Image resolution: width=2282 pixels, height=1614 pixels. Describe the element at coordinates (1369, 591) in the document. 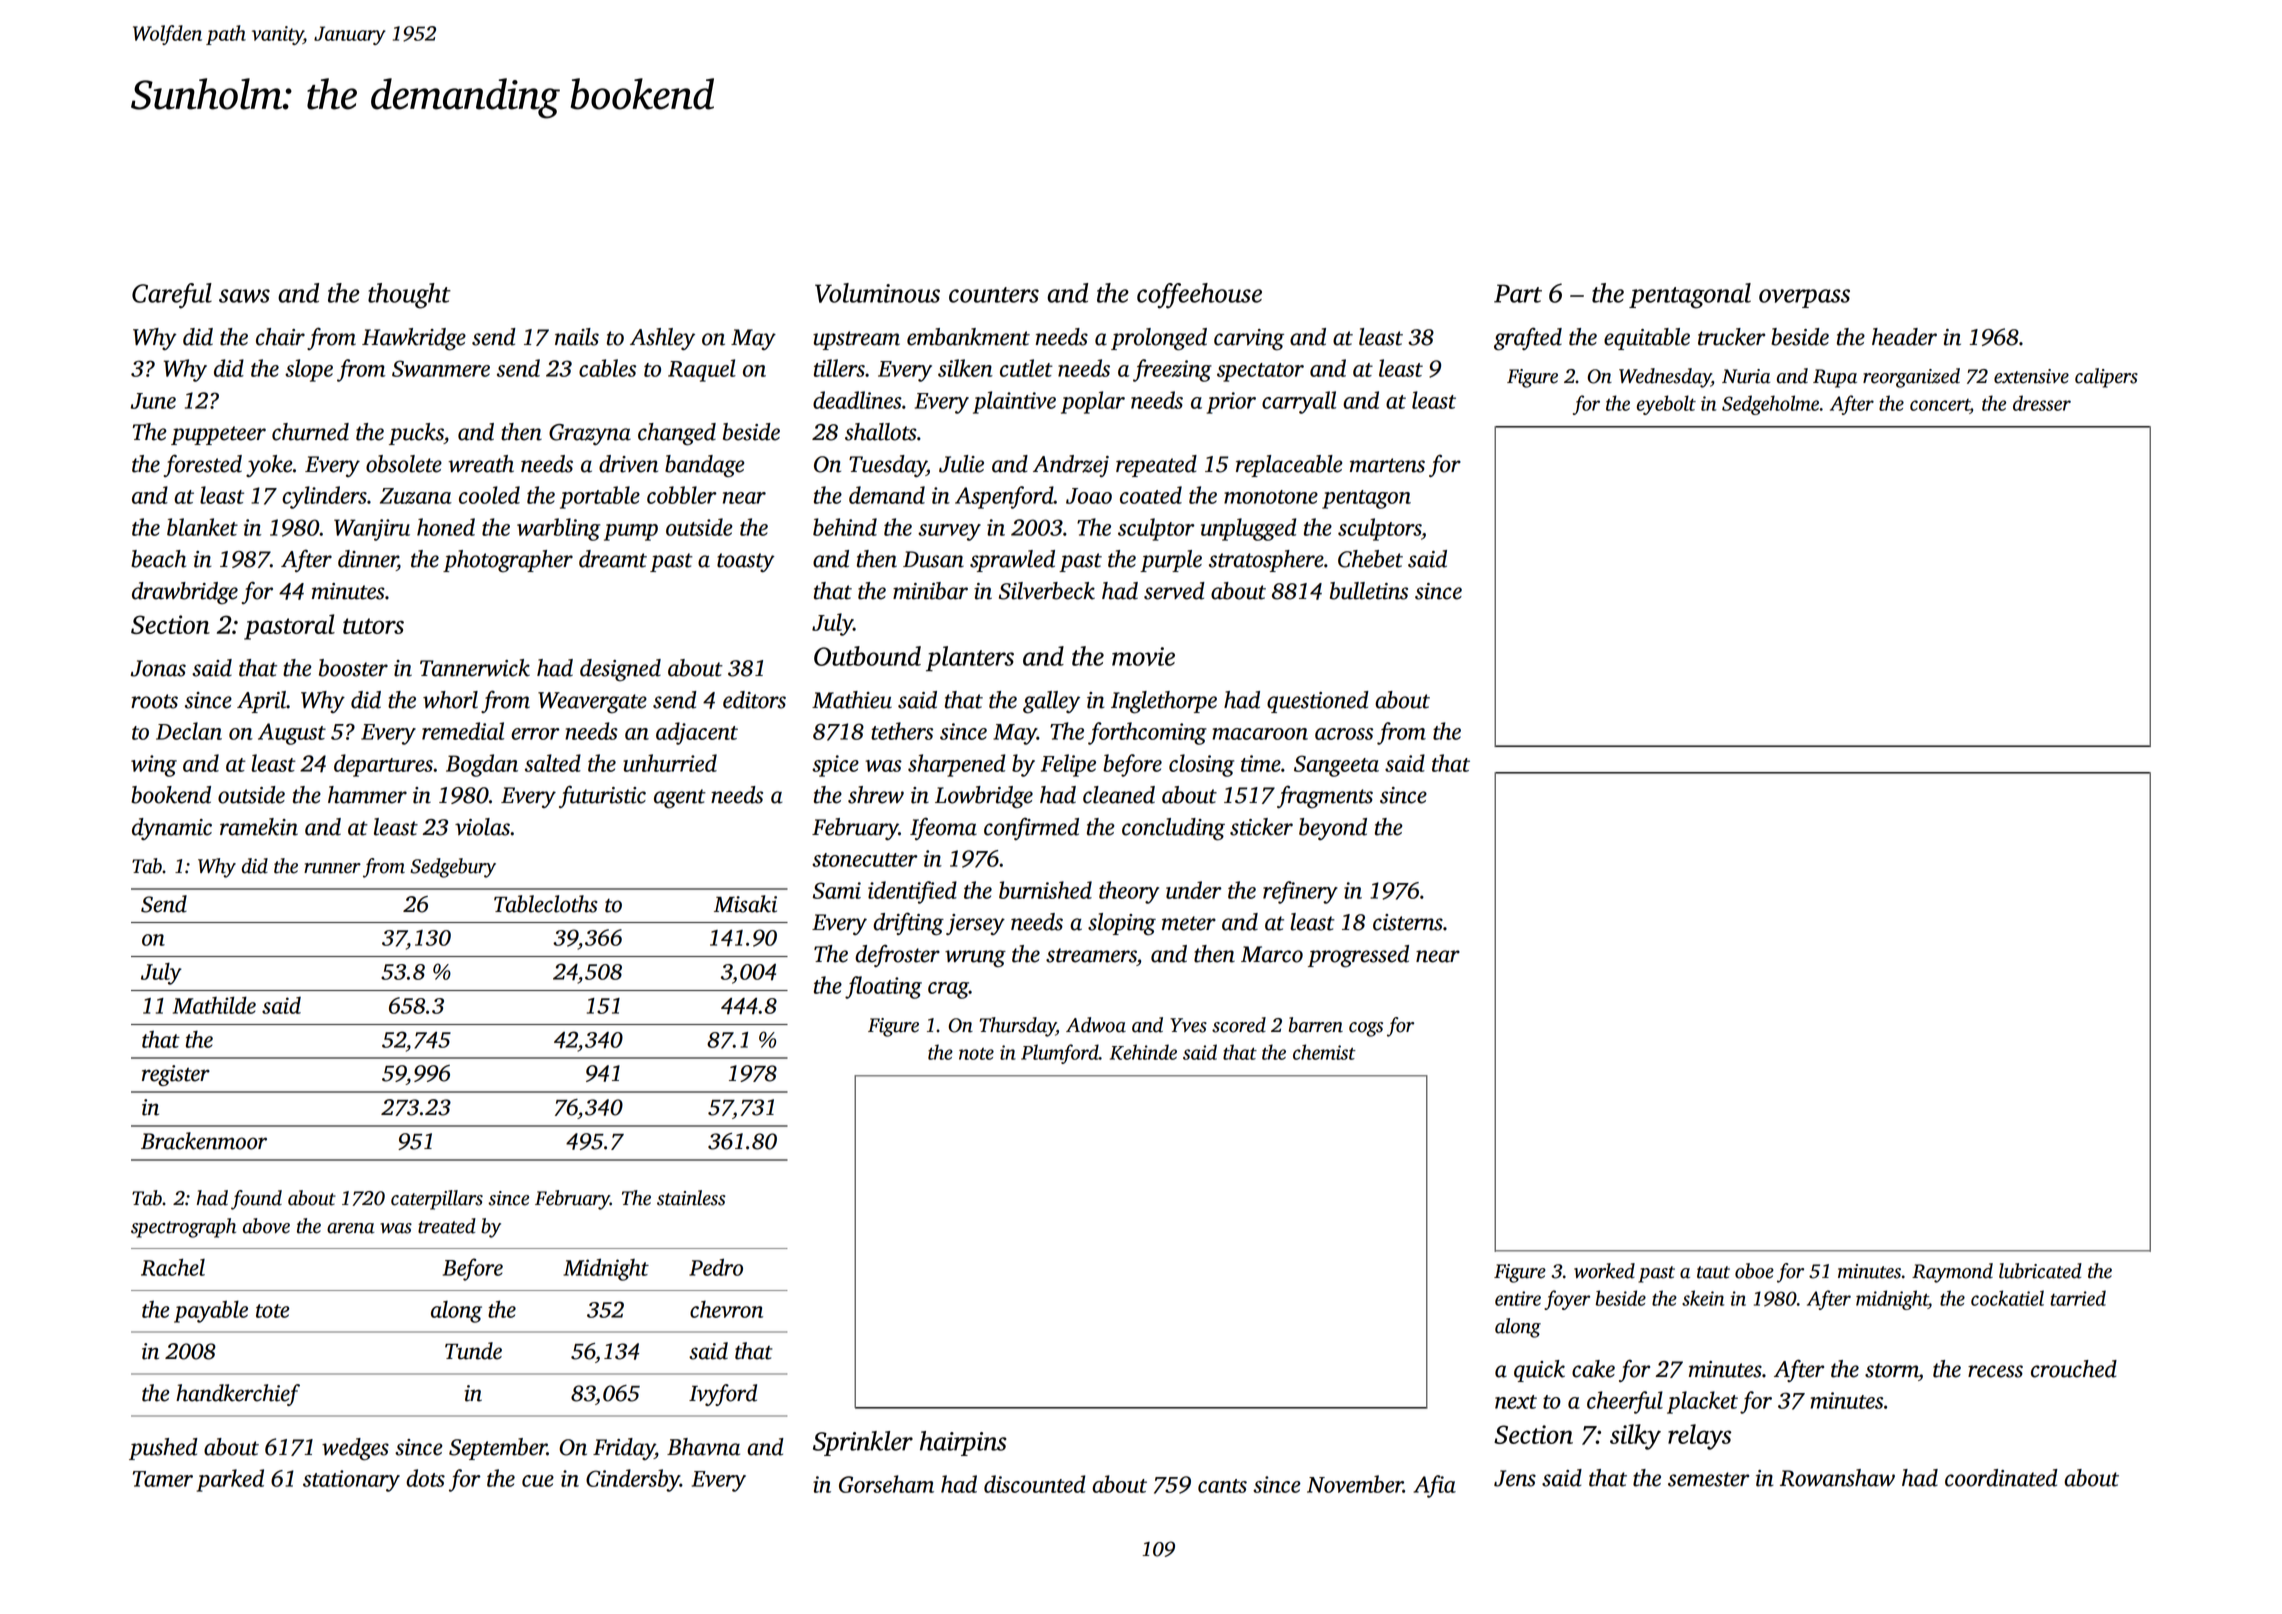

I see `bulletins` at that location.
